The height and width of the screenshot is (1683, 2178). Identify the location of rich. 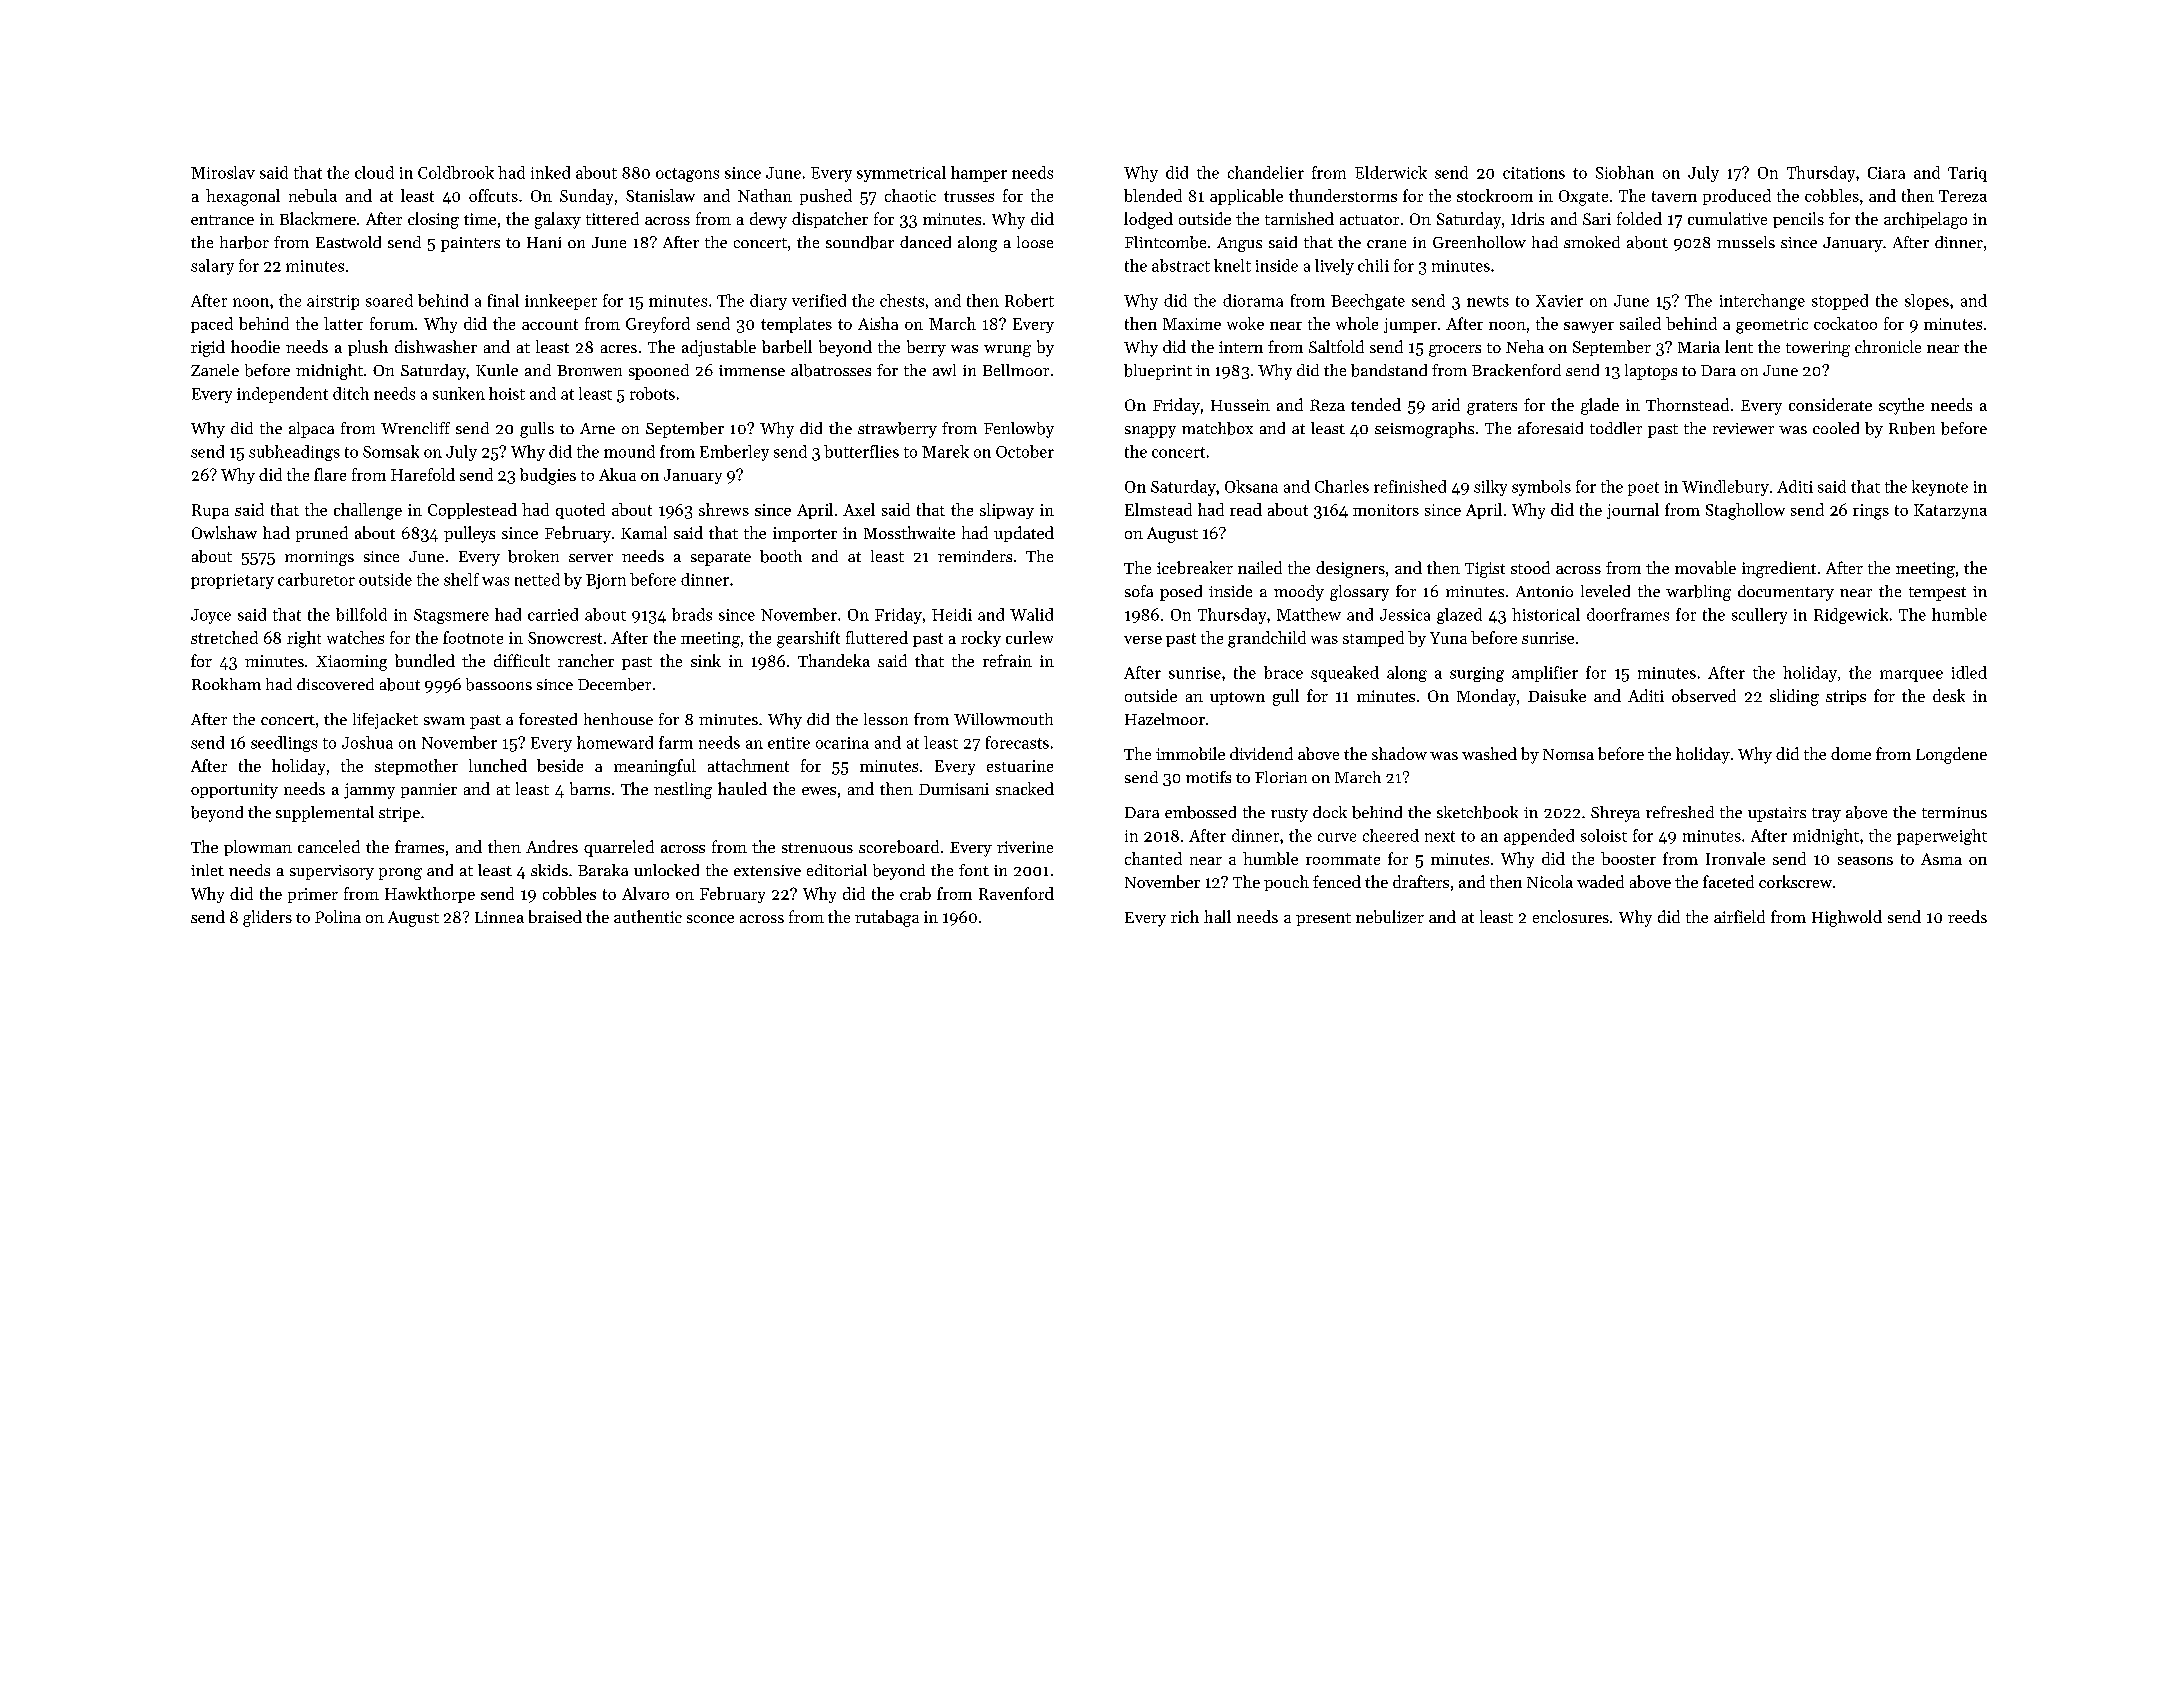
(1185, 916).
